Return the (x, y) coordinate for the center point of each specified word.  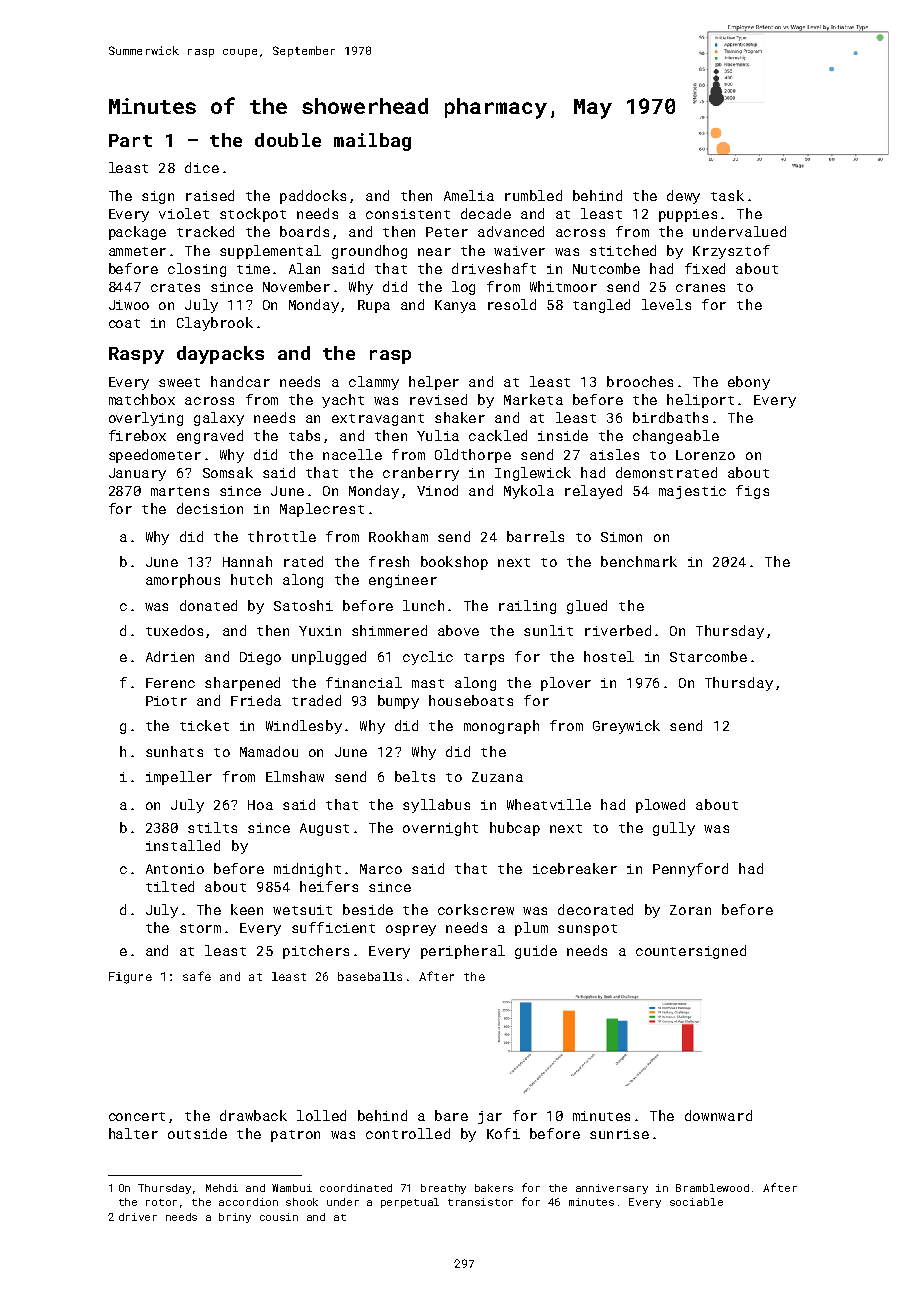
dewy (683, 197)
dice (202, 167)
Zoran (690, 910)
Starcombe (708, 656)
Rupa (374, 306)
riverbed (618, 630)
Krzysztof (731, 252)
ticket (204, 725)
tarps (484, 659)
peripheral (463, 952)
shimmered (389, 630)
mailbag (372, 142)
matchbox (142, 399)
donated (208, 605)
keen (247, 909)
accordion (248, 1202)
